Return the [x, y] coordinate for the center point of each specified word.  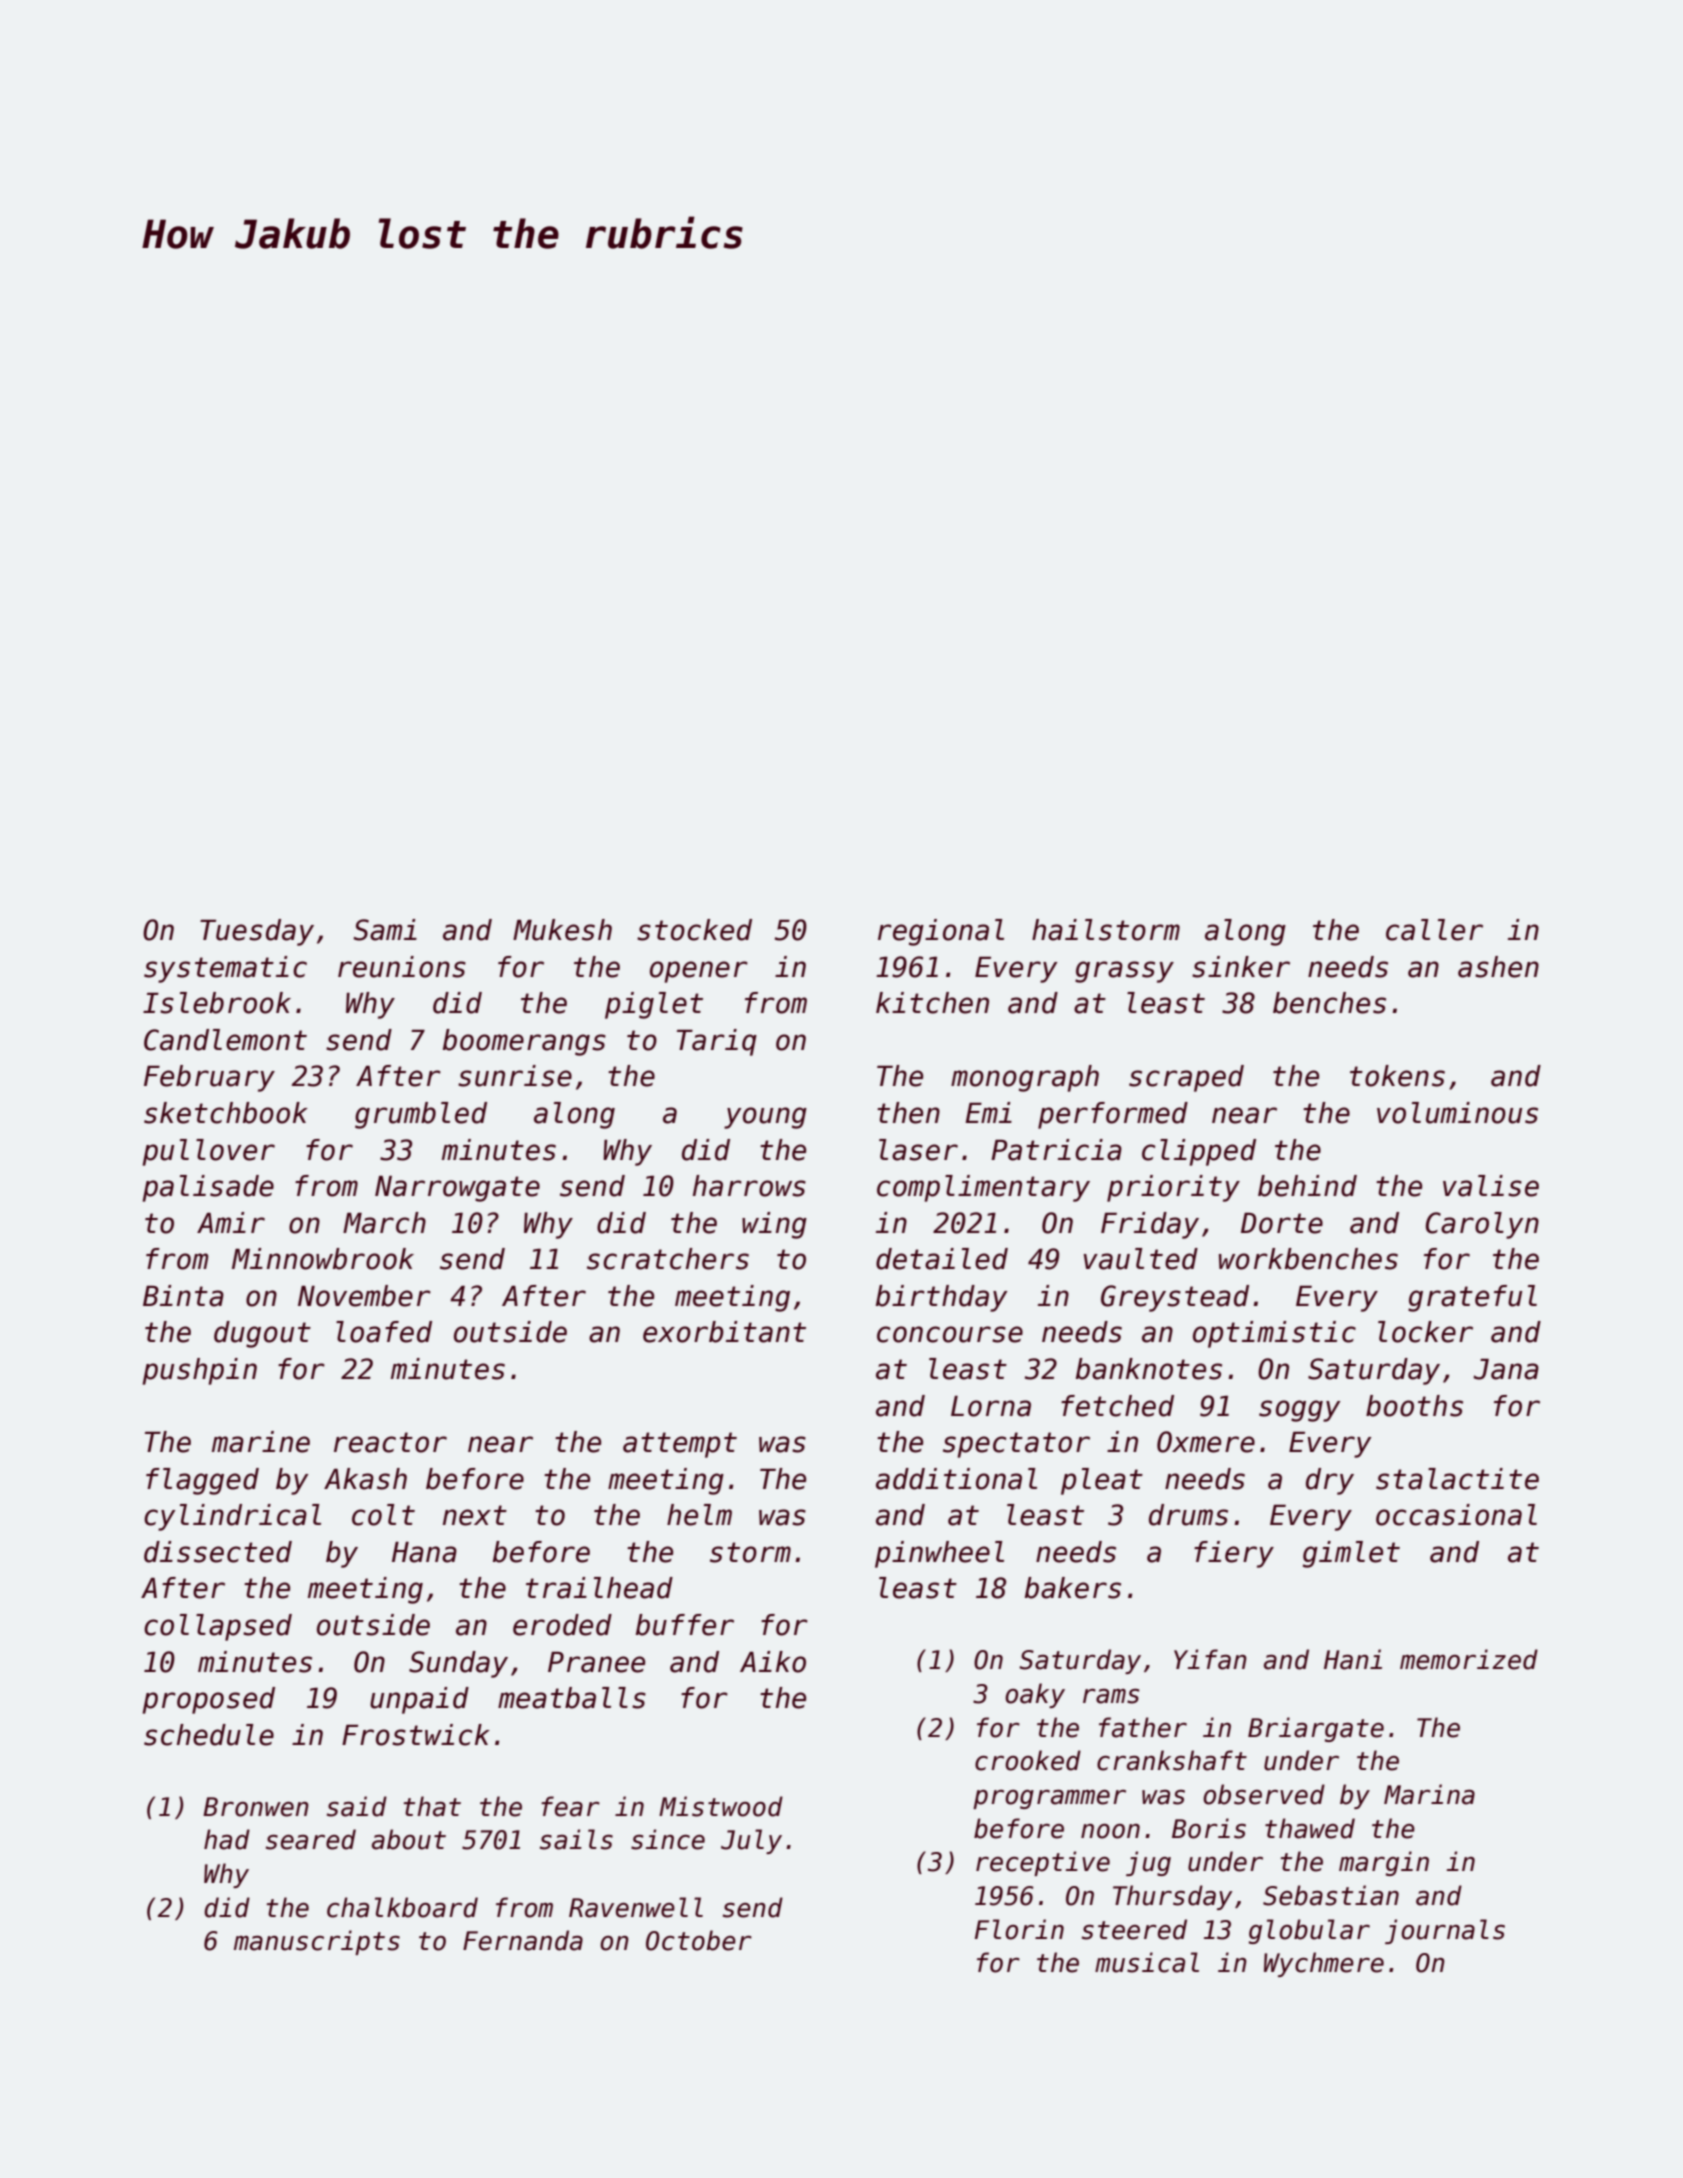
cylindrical [232, 1517]
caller [1434, 930]
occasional [1456, 1515]
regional [941, 932]
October [699, 1940]
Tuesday [257, 932]
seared [311, 1839]
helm [699, 1515]
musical [1147, 1962]
